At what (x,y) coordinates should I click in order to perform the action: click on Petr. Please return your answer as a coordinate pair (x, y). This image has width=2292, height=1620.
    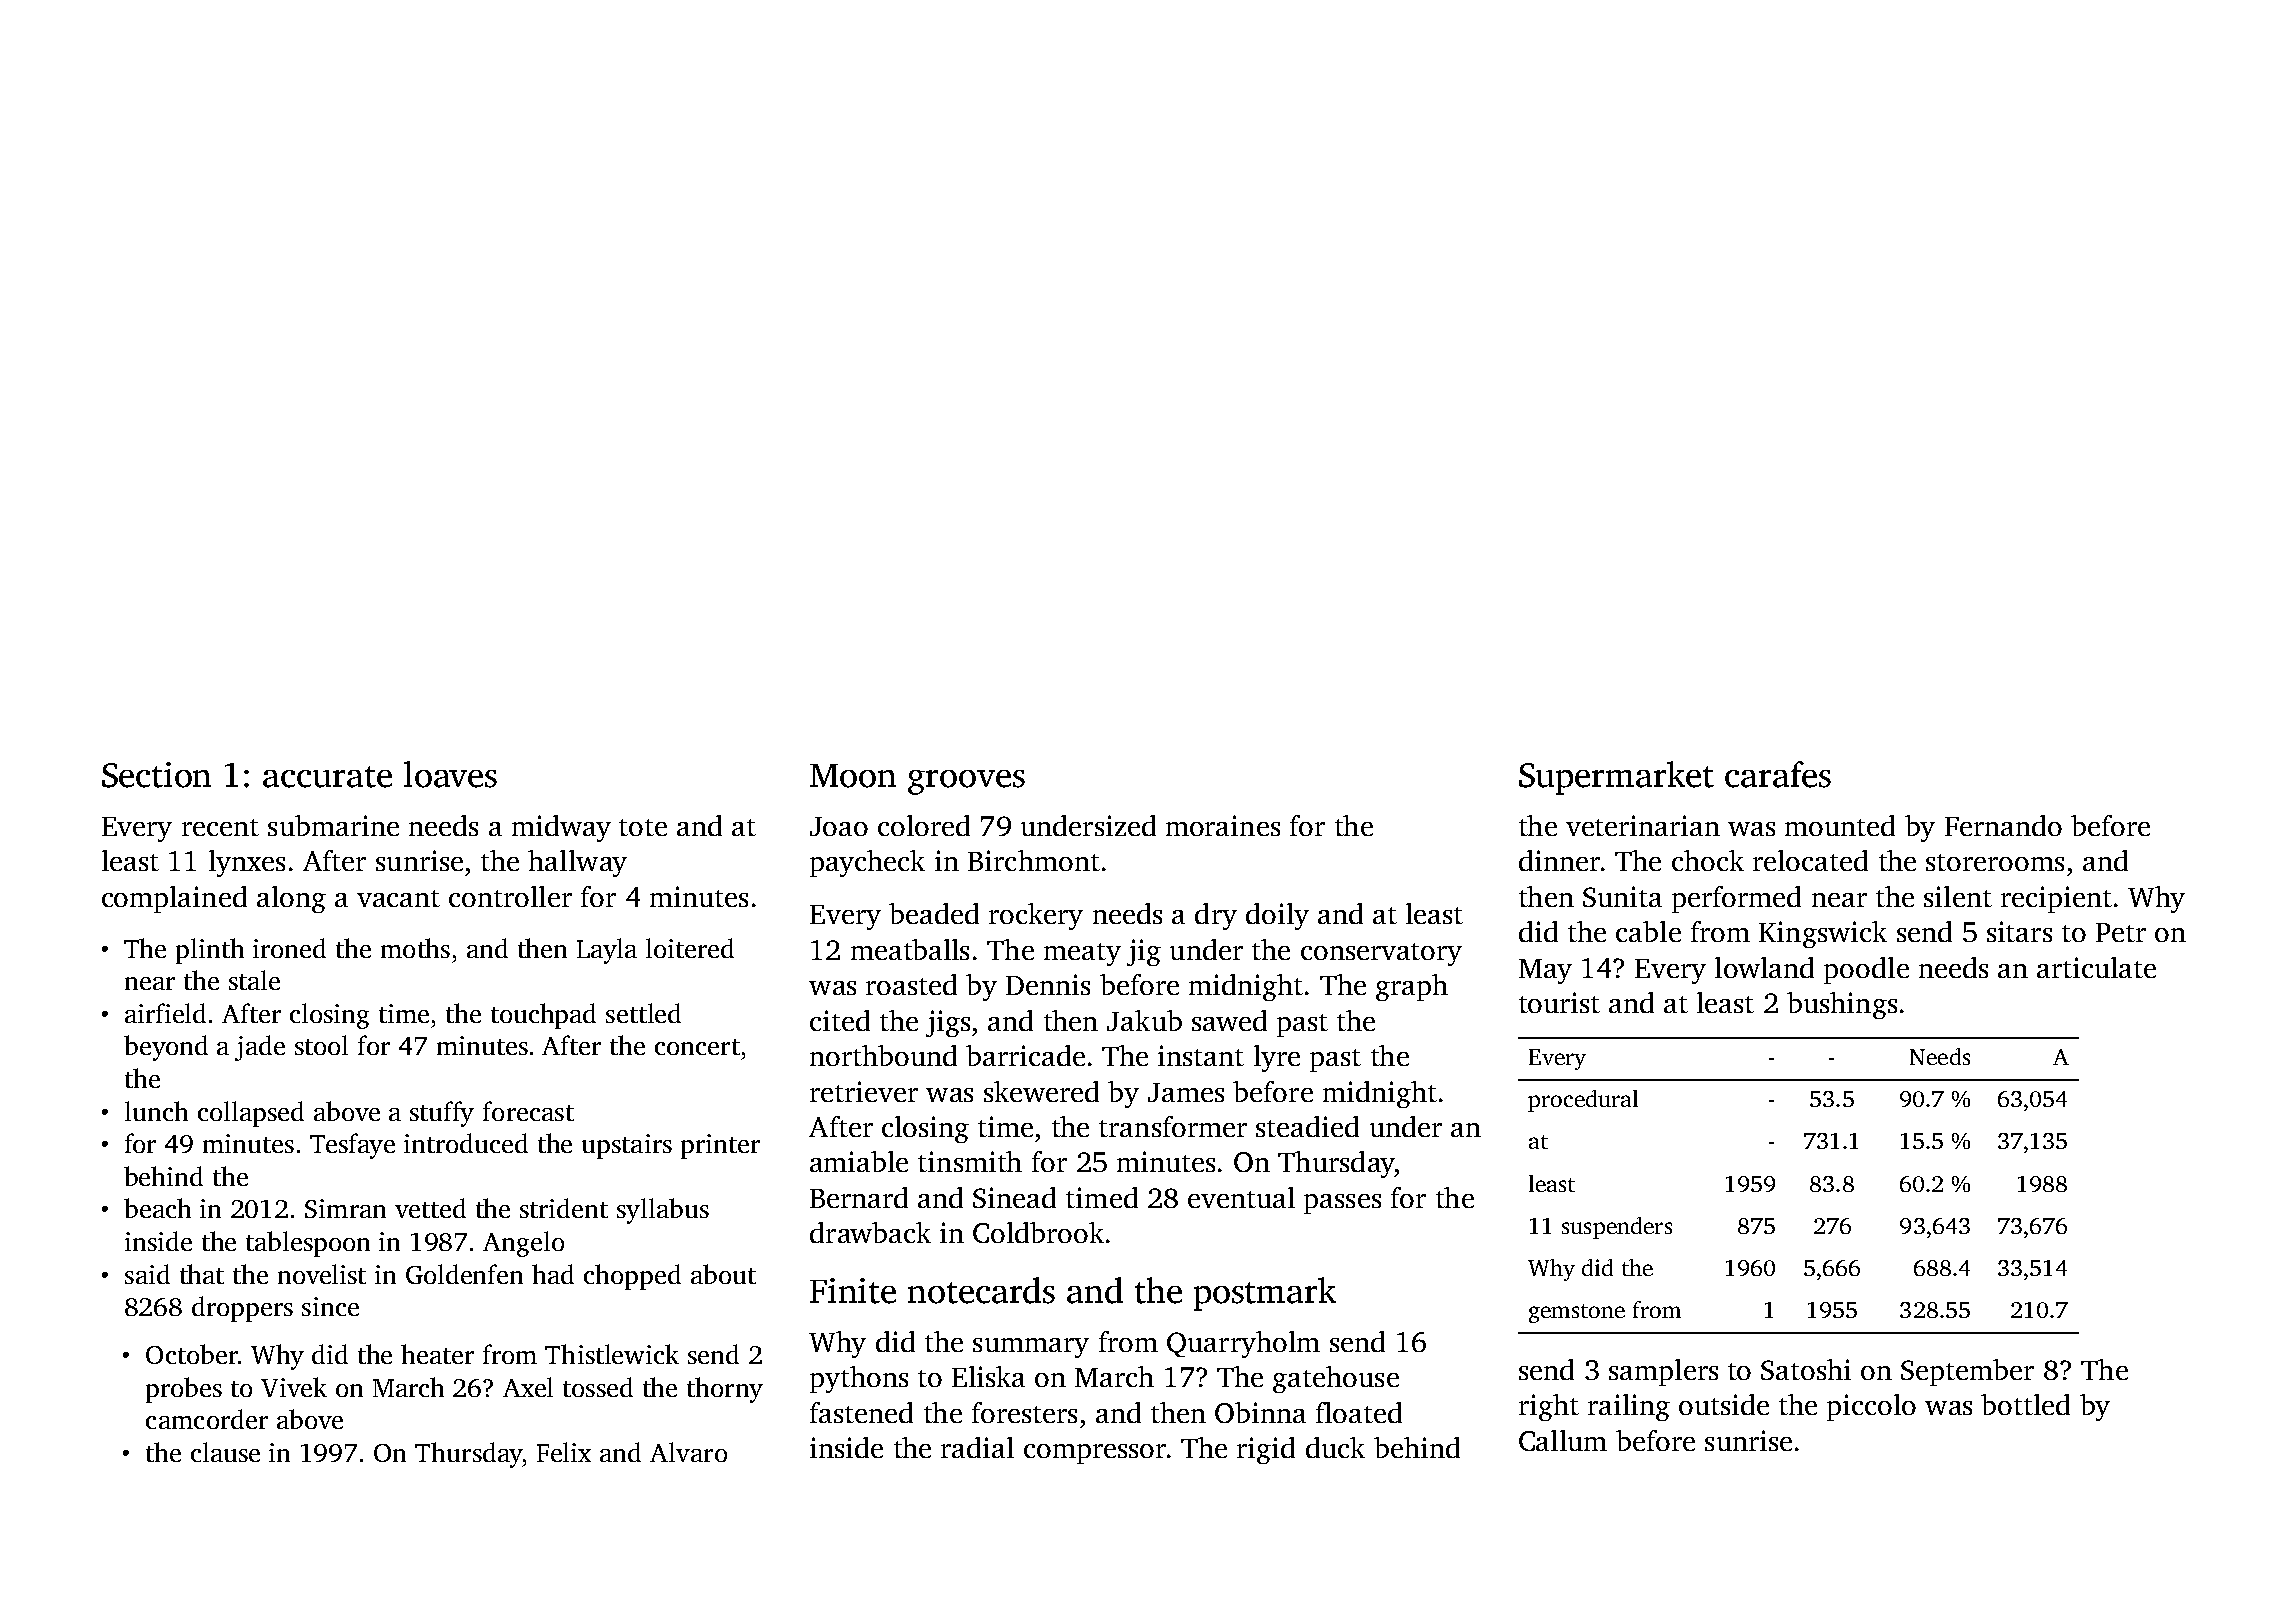
    Looking at the image, I should click on (2121, 932).
